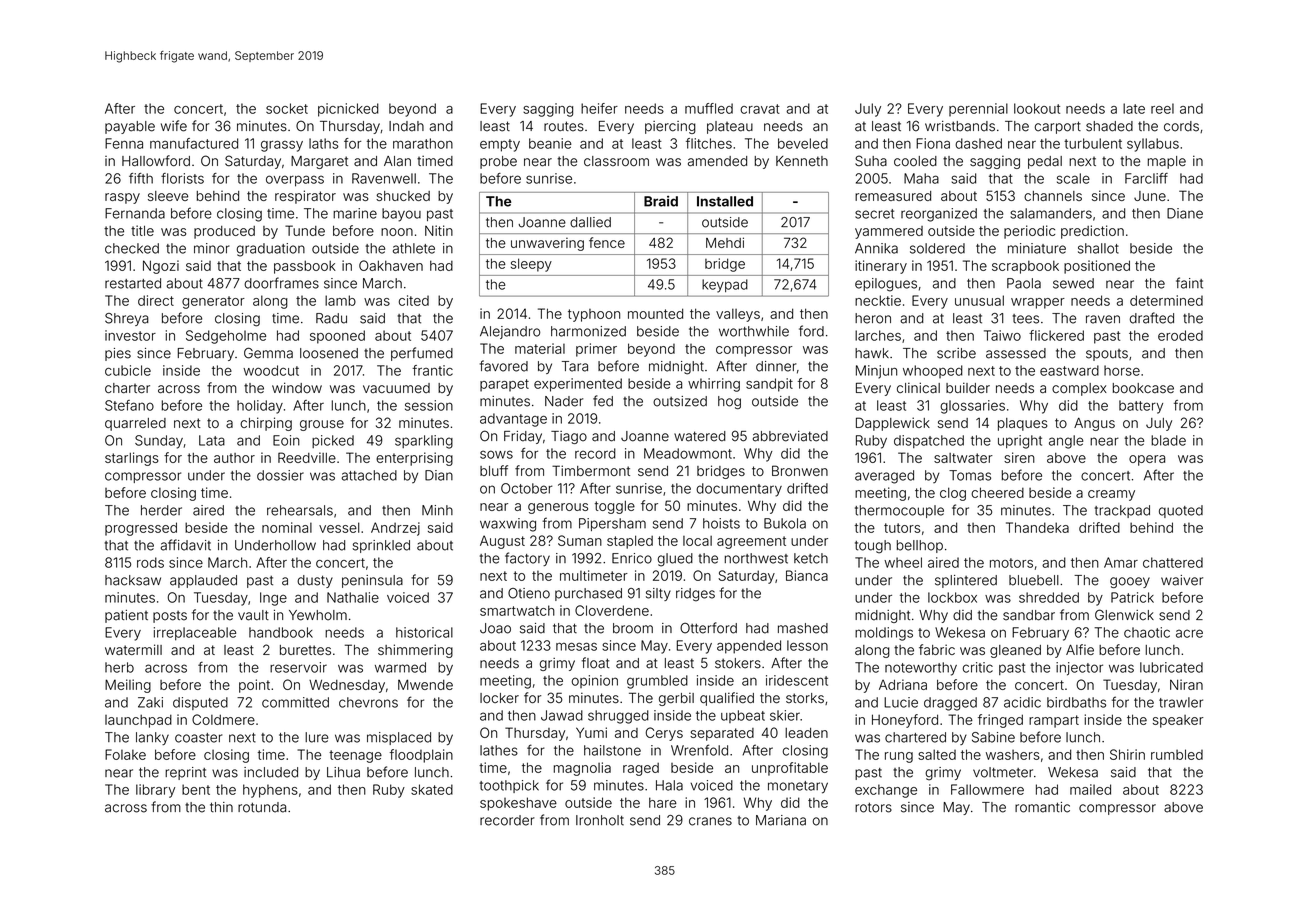 Image resolution: width=1308 pixels, height=924 pixels. I want to click on Bianca, so click(807, 575).
